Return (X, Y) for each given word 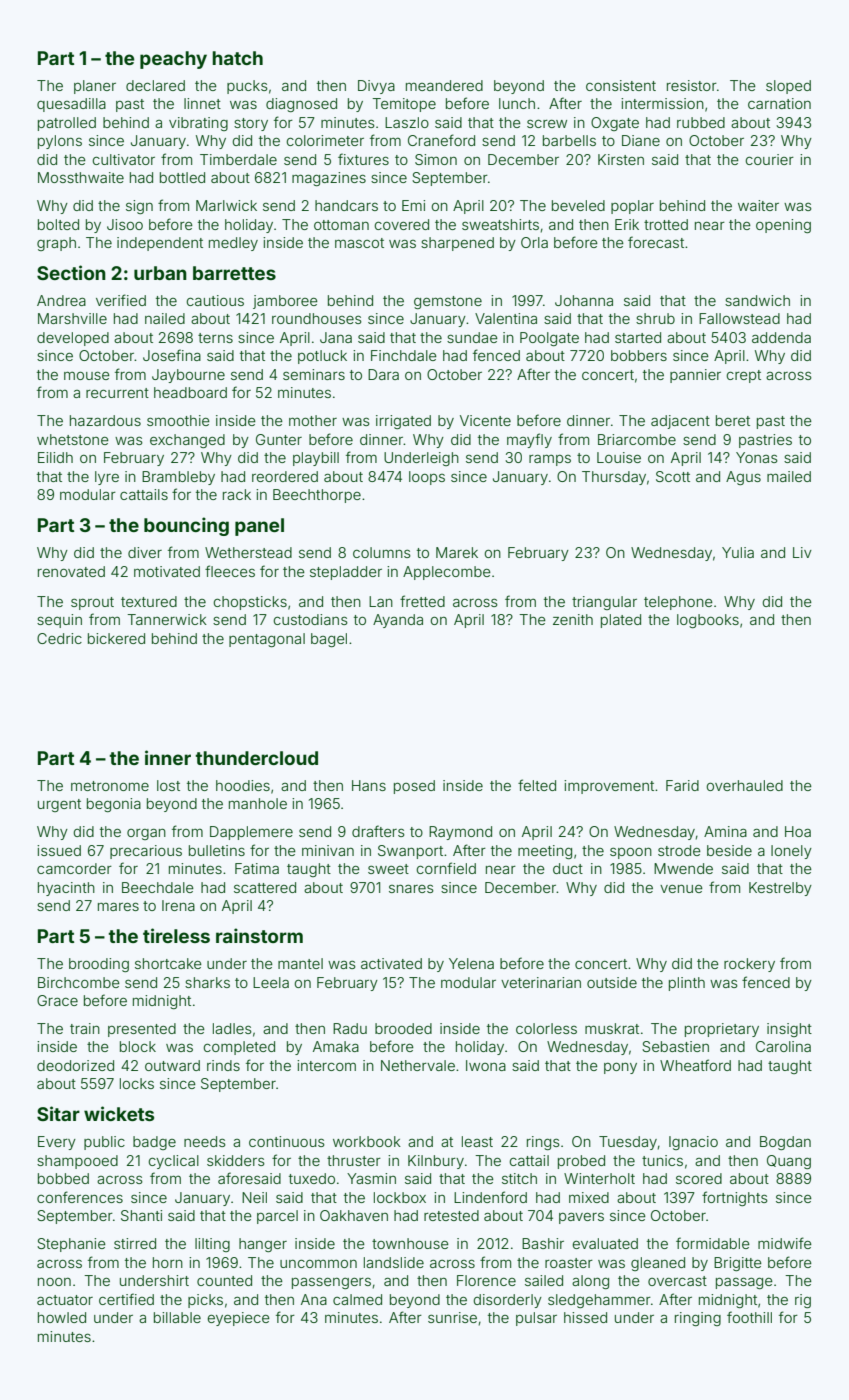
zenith (573, 619)
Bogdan (785, 1143)
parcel (277, 1217)
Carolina (783, 1046)
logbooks (708, 621)
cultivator (123, 159)
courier (769, 159)
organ (146, 834)
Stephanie (71, 1245)
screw (547, 123)
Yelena (471, 963)
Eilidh (55, 457)
